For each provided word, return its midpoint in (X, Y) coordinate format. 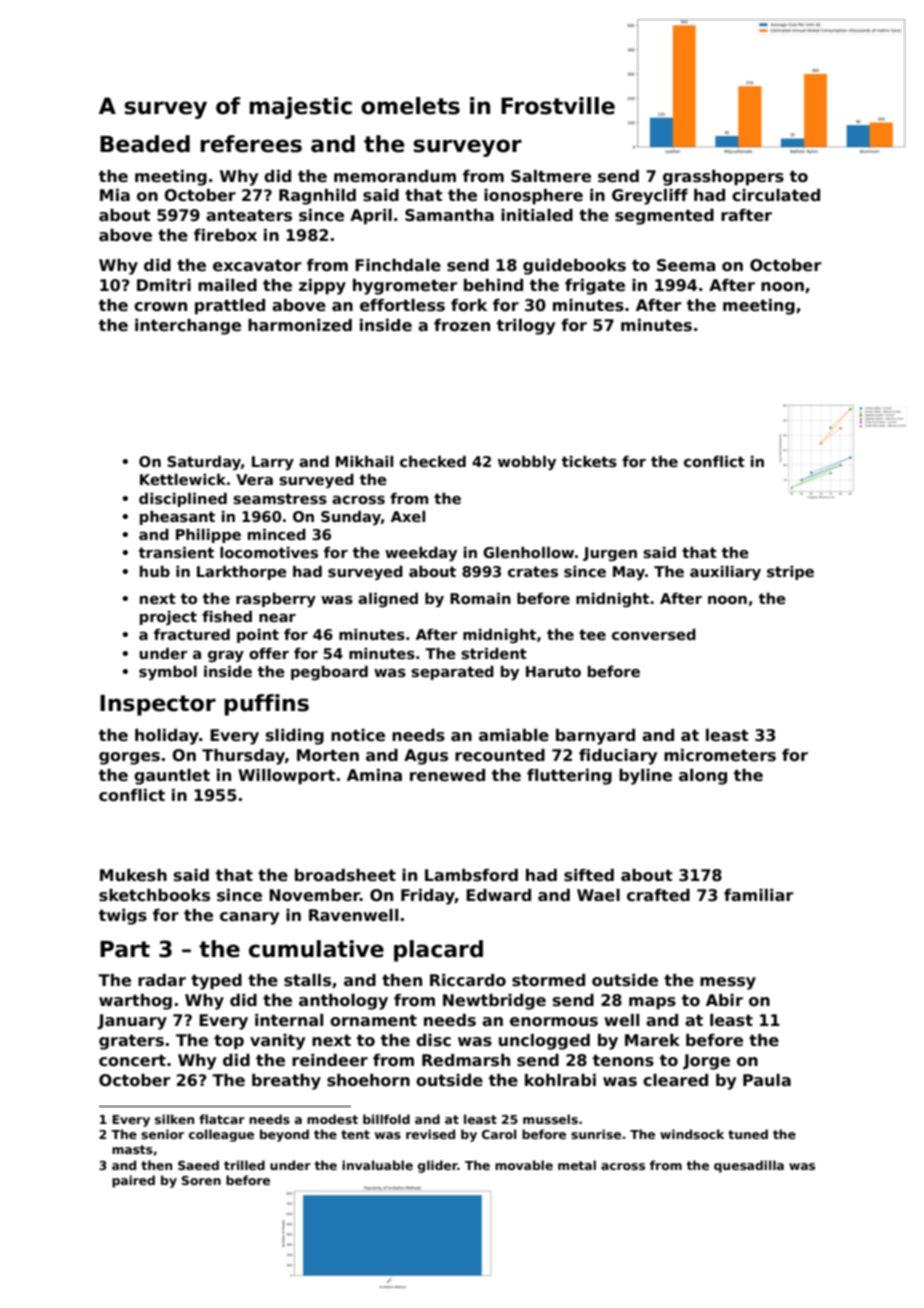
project (168, 618)
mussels (550, 1119)
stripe (790, 573)
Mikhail (364, 461)
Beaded (145, 144)
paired (133, 1181)
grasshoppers (723, 178)
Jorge (706, 1062)
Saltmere (551, 176)
